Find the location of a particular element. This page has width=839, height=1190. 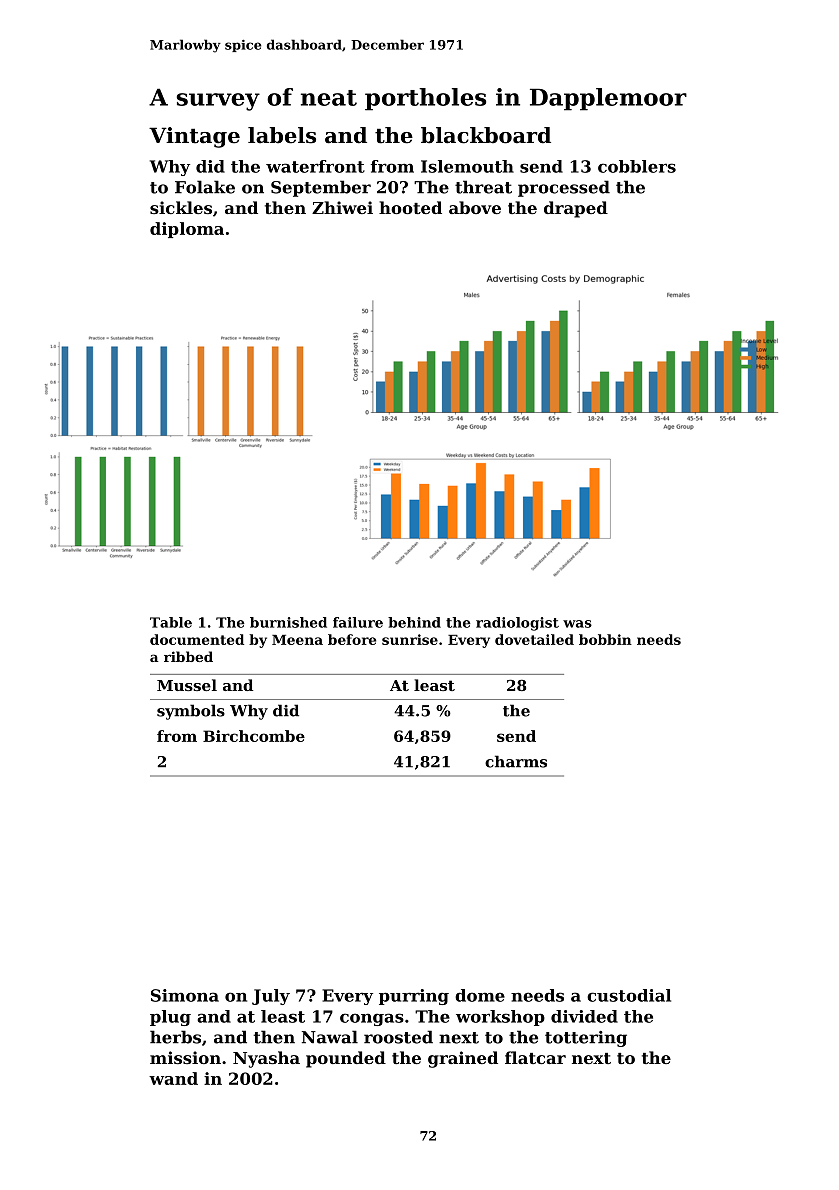

Mussel is located at coordinates (187, 685).
